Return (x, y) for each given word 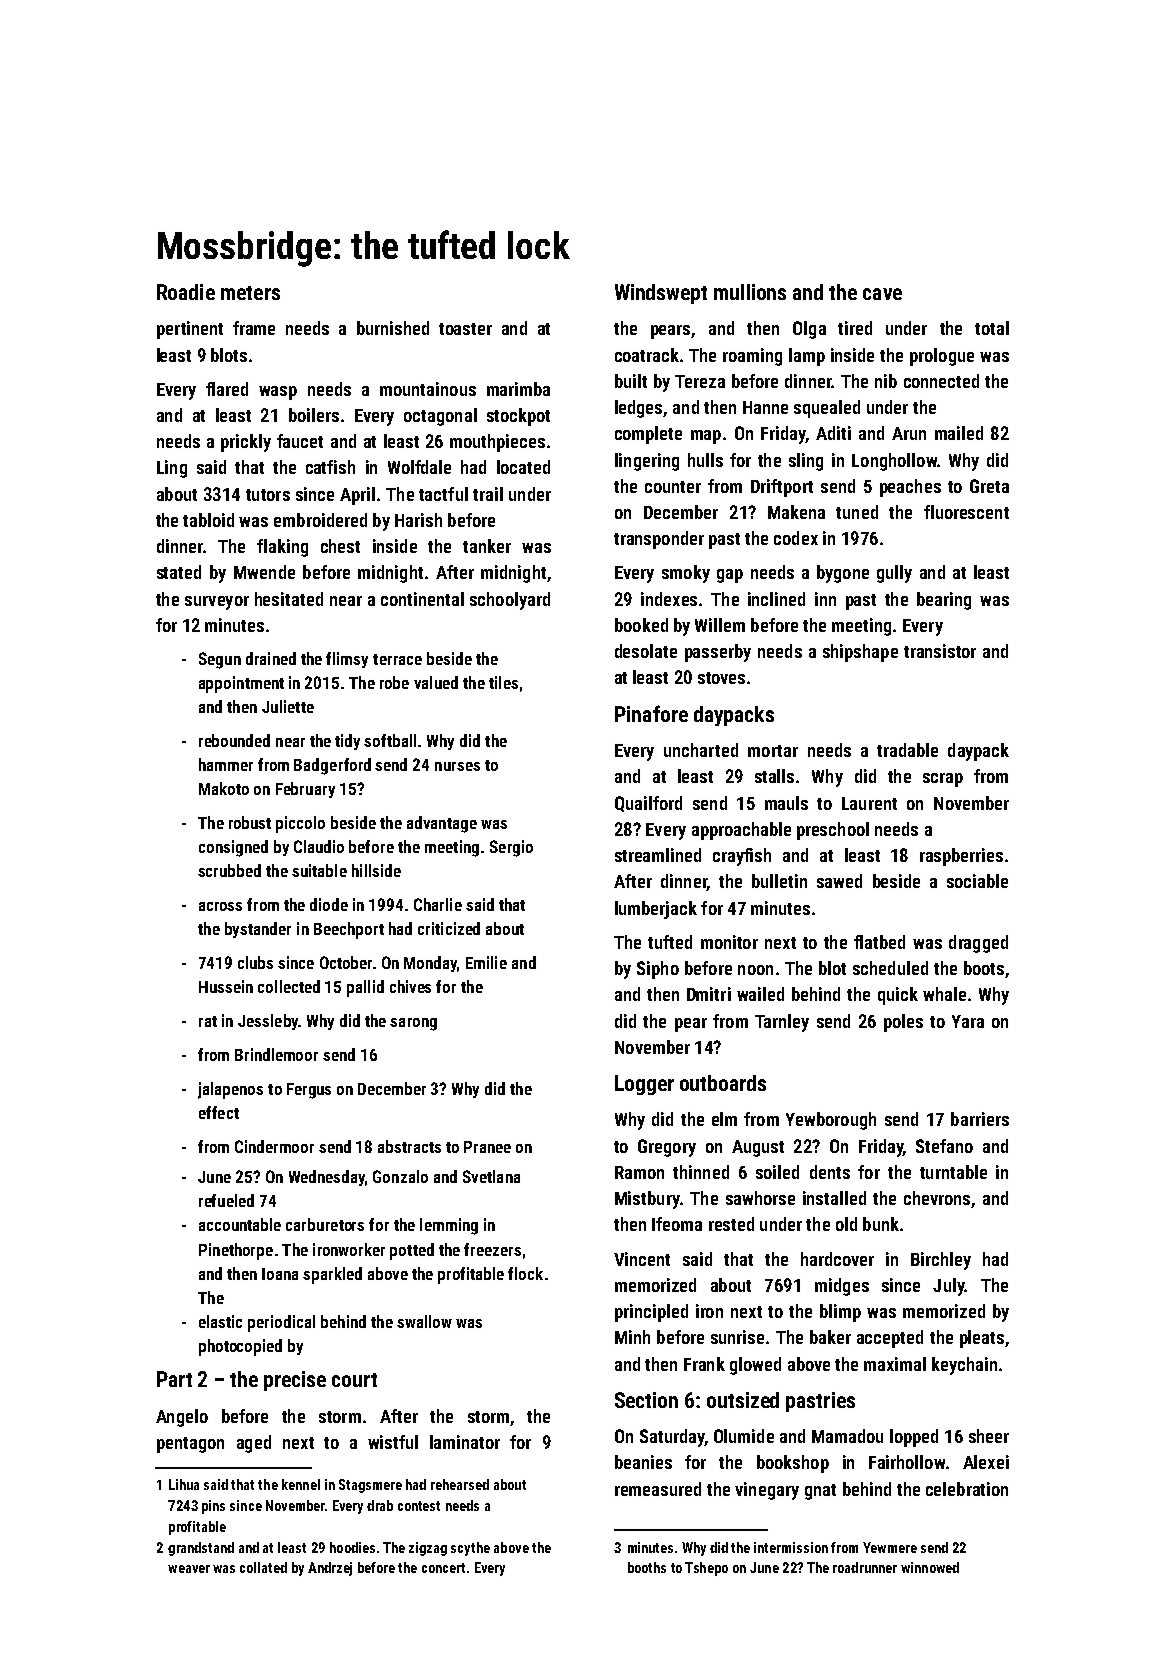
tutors (268, 495)
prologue (942, 357)
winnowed (930, 1567)
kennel (301, 1484)
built (631, 381)
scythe (470, 1549)
